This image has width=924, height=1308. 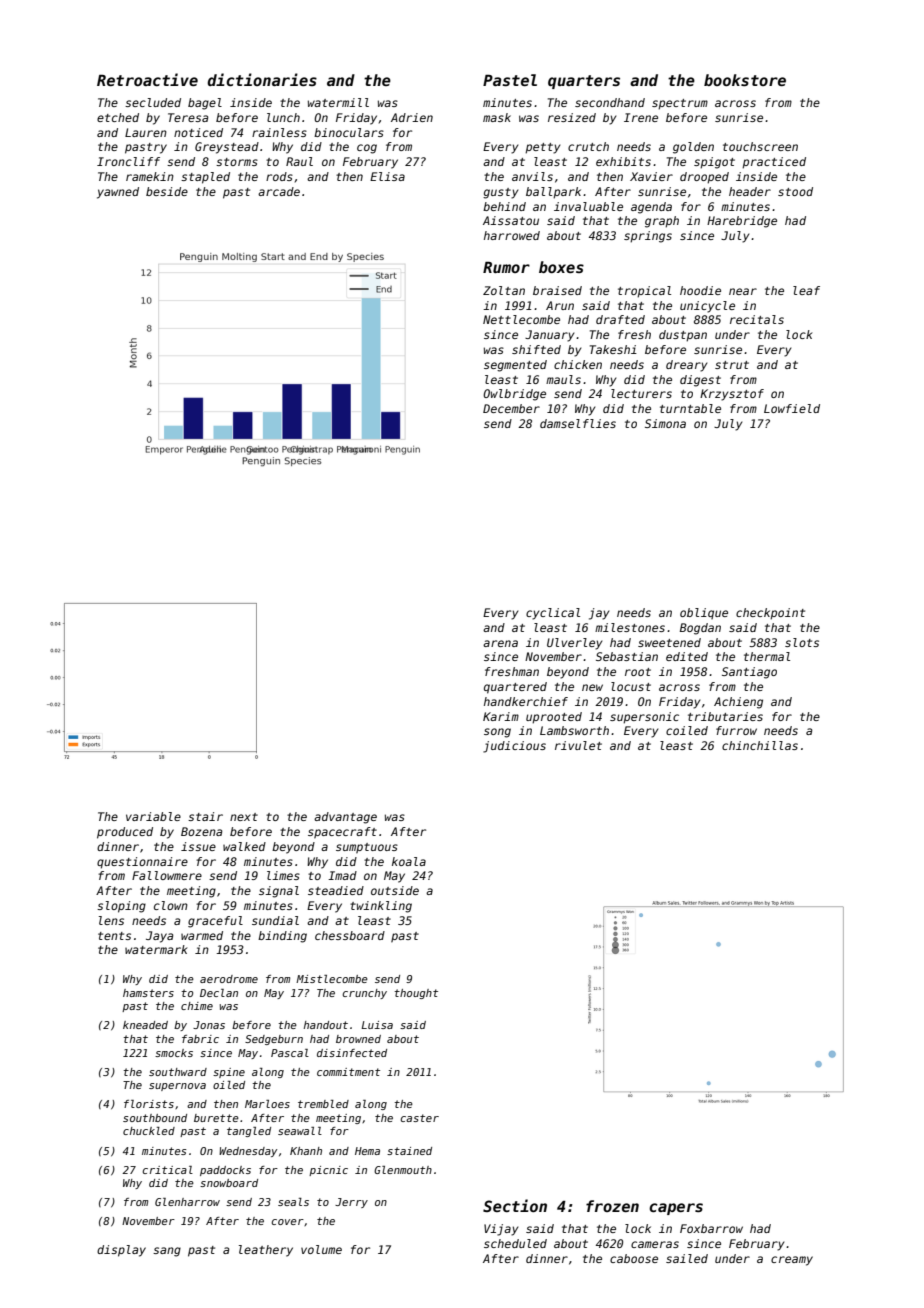 I want to click on arena, so click(x=500, y=643).
